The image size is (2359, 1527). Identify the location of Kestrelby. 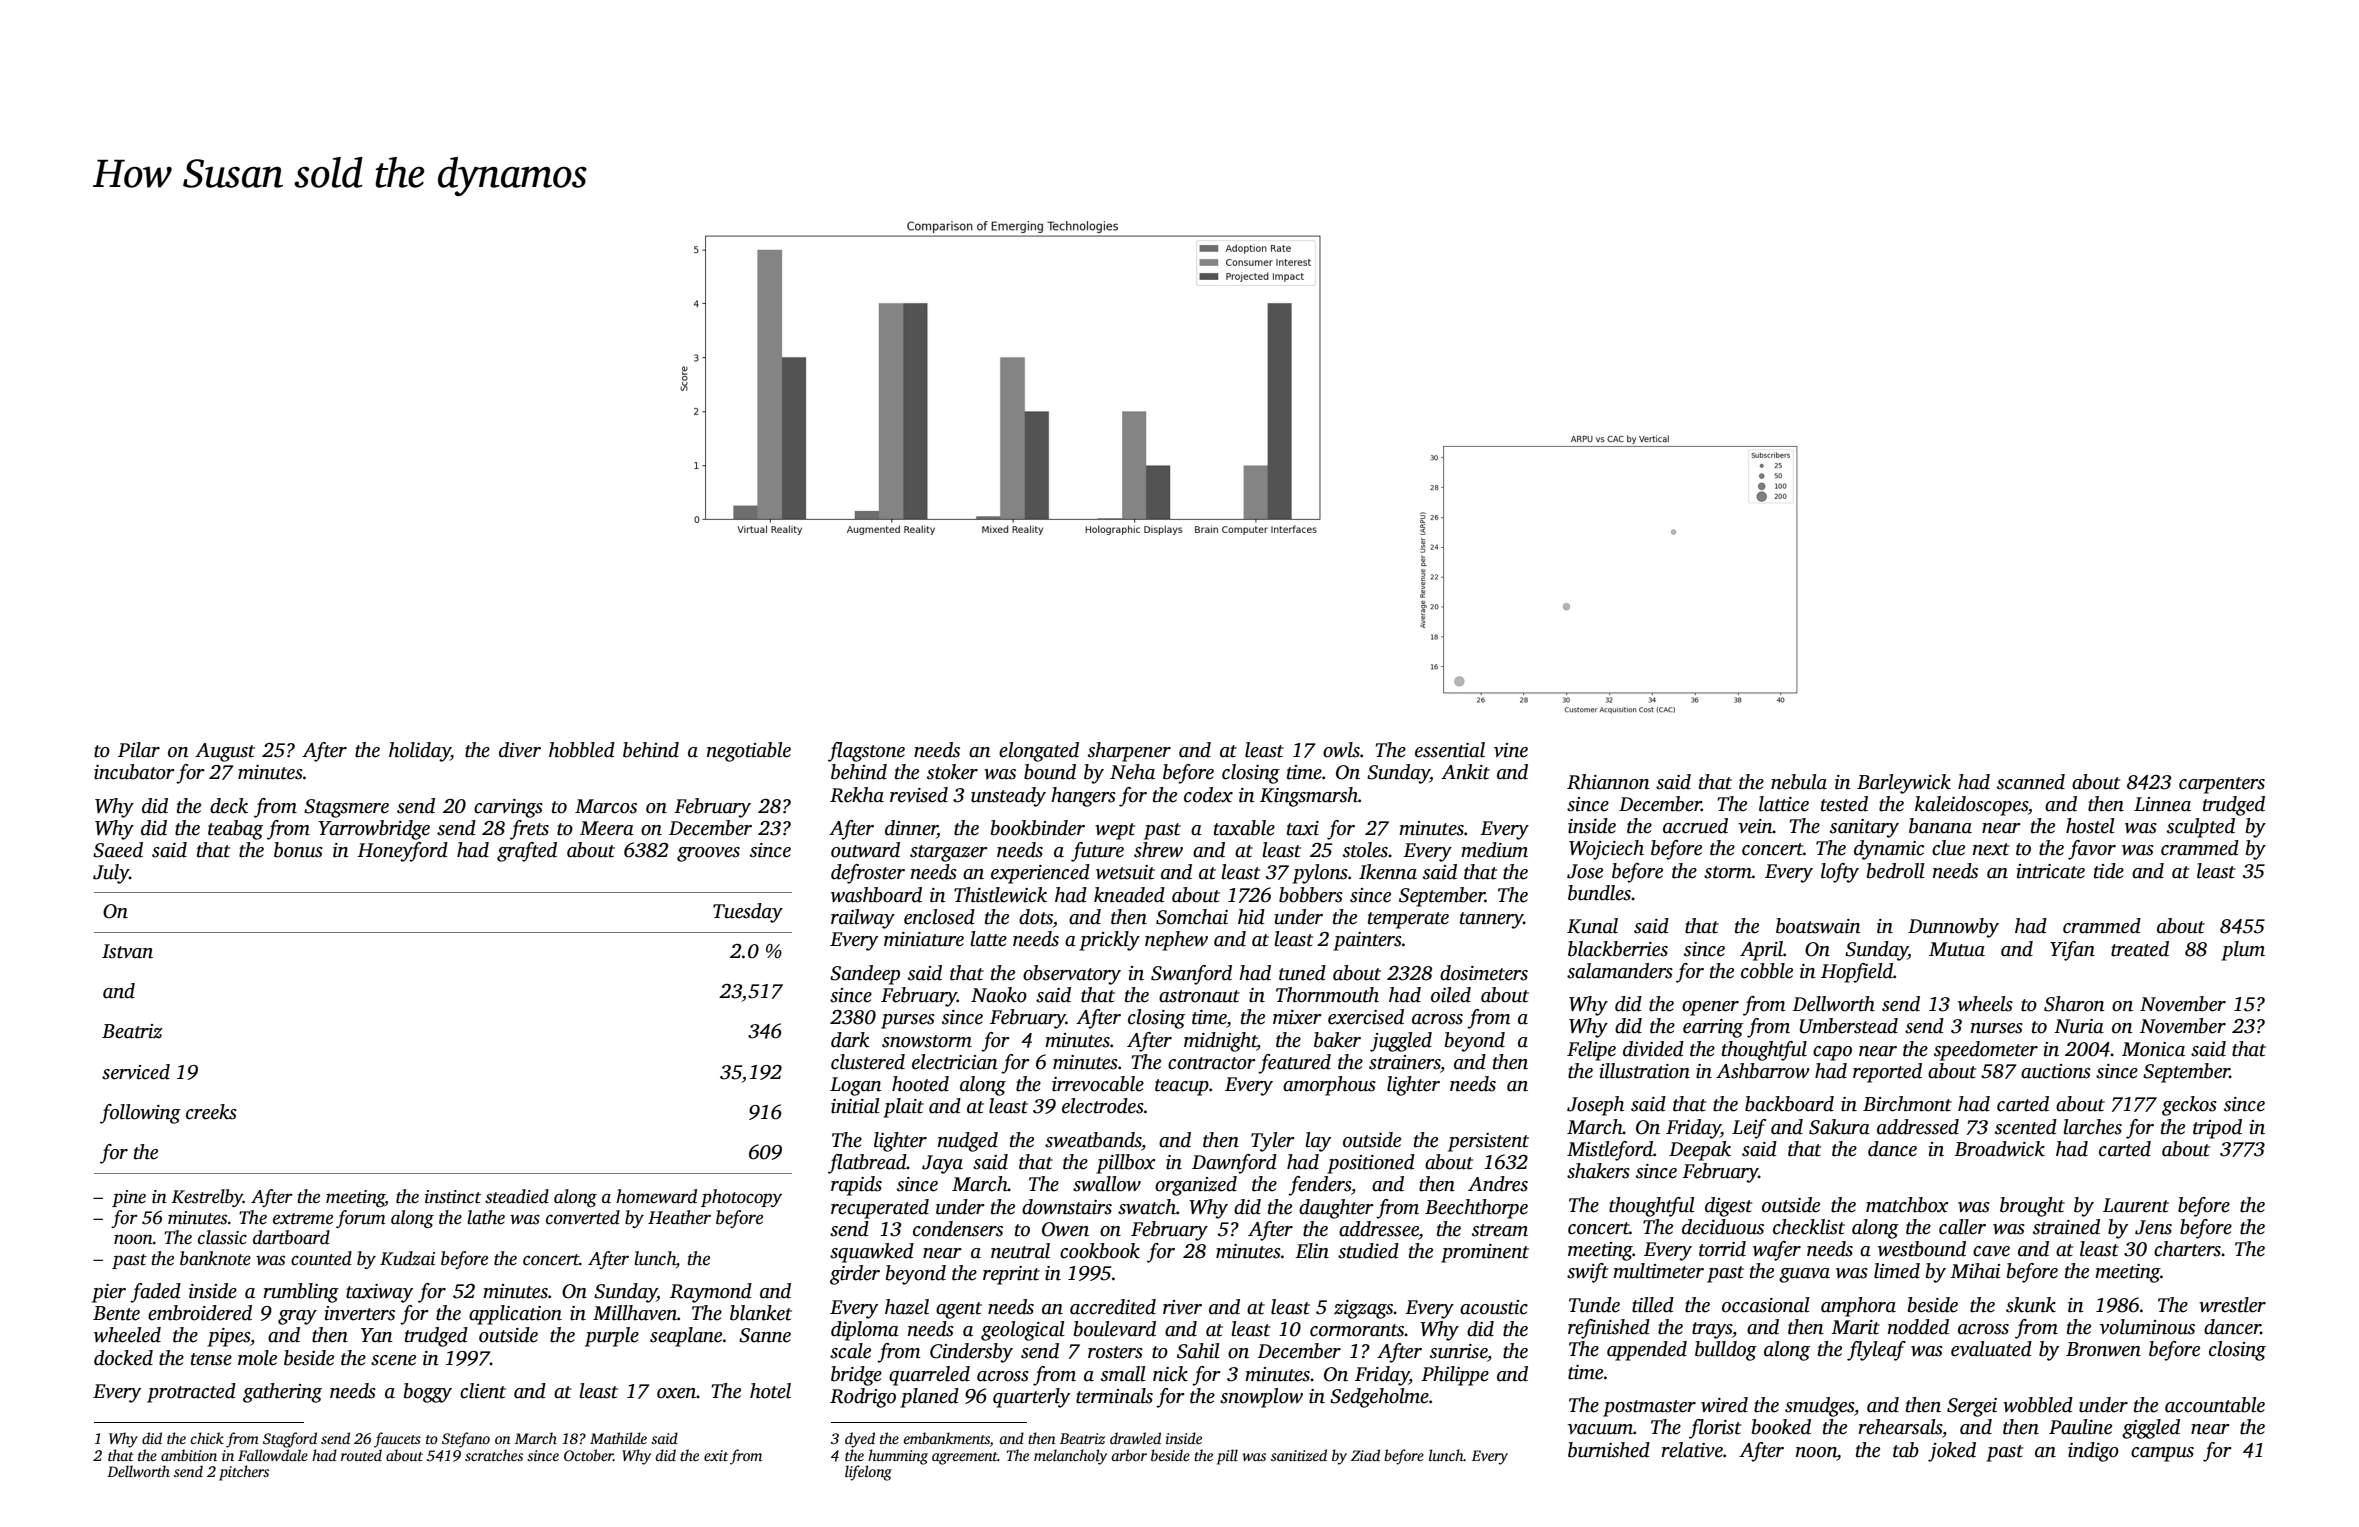
(207, 1198).
